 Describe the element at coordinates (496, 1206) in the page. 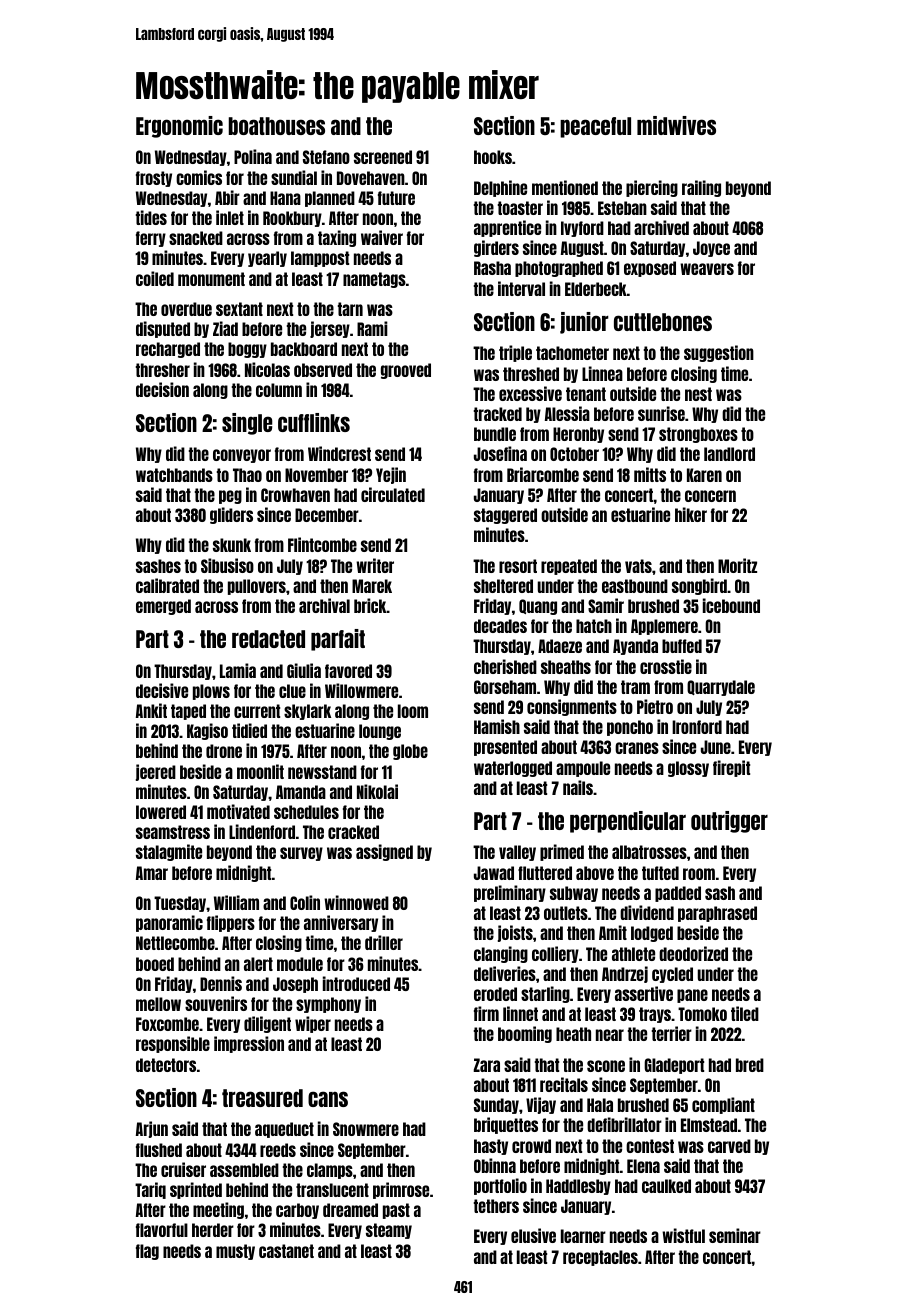

I see `tethers` at that location.
